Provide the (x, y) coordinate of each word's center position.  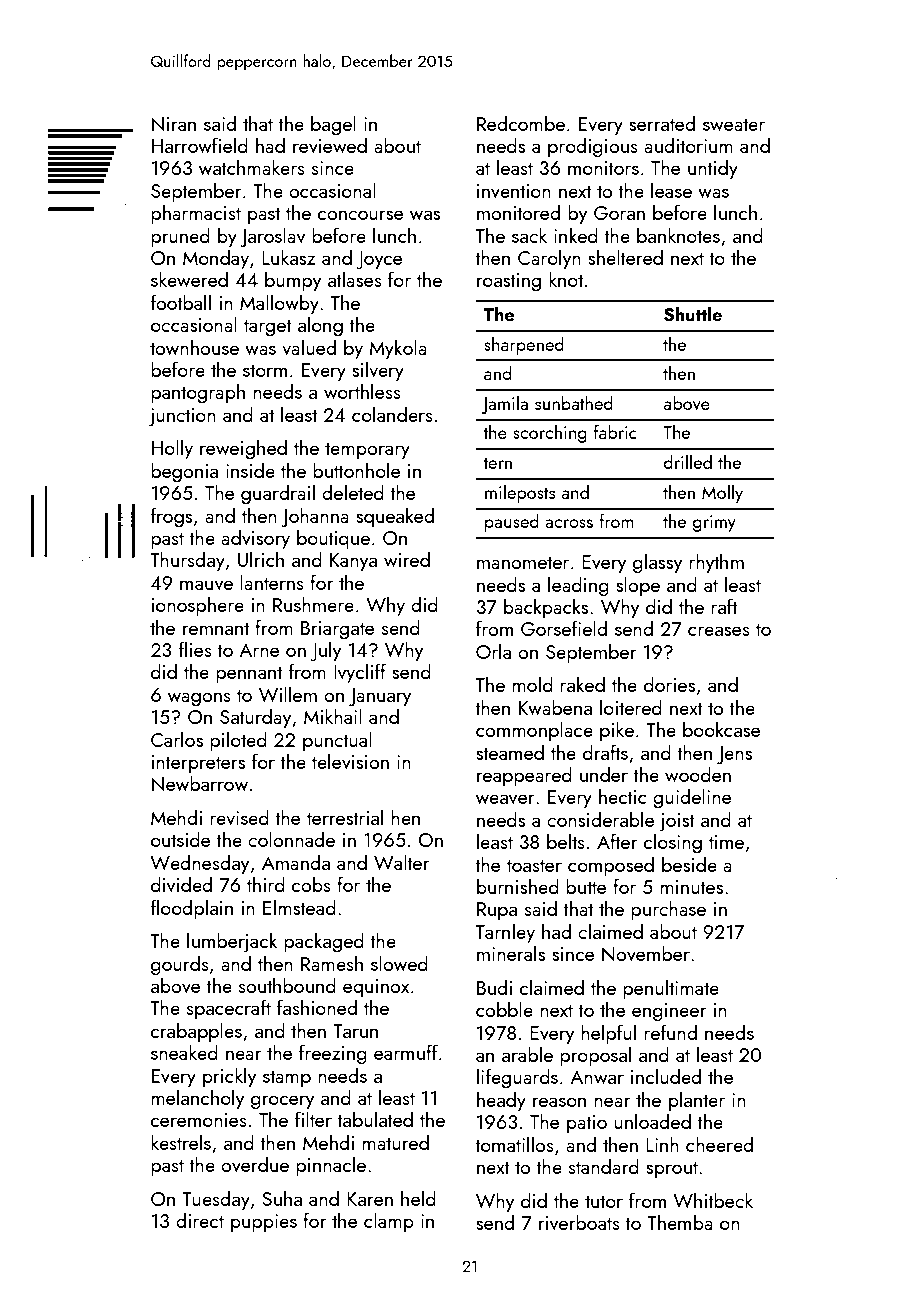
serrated (662, 123)
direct (200, 1220)
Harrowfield (200, 145)
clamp (389, 1222)
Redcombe (521, 123)
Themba (680, 1222)
